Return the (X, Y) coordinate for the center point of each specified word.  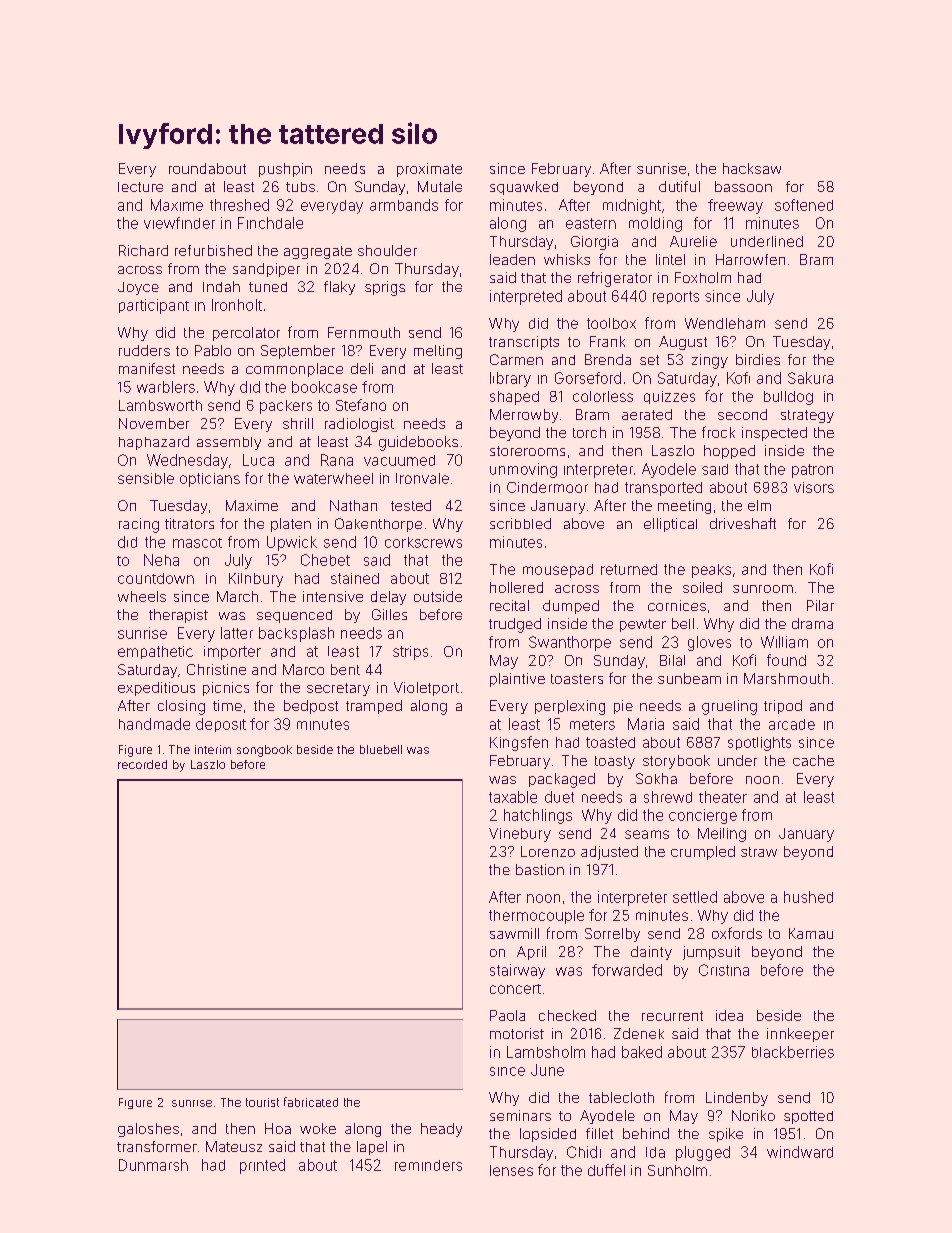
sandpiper (266, 270)
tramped (374, 707)
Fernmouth (364, 332)
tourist (262, 1102)
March (237, 596)
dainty (651, 953)
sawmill (514, 933)
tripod (783, 707)
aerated (647, 414)
